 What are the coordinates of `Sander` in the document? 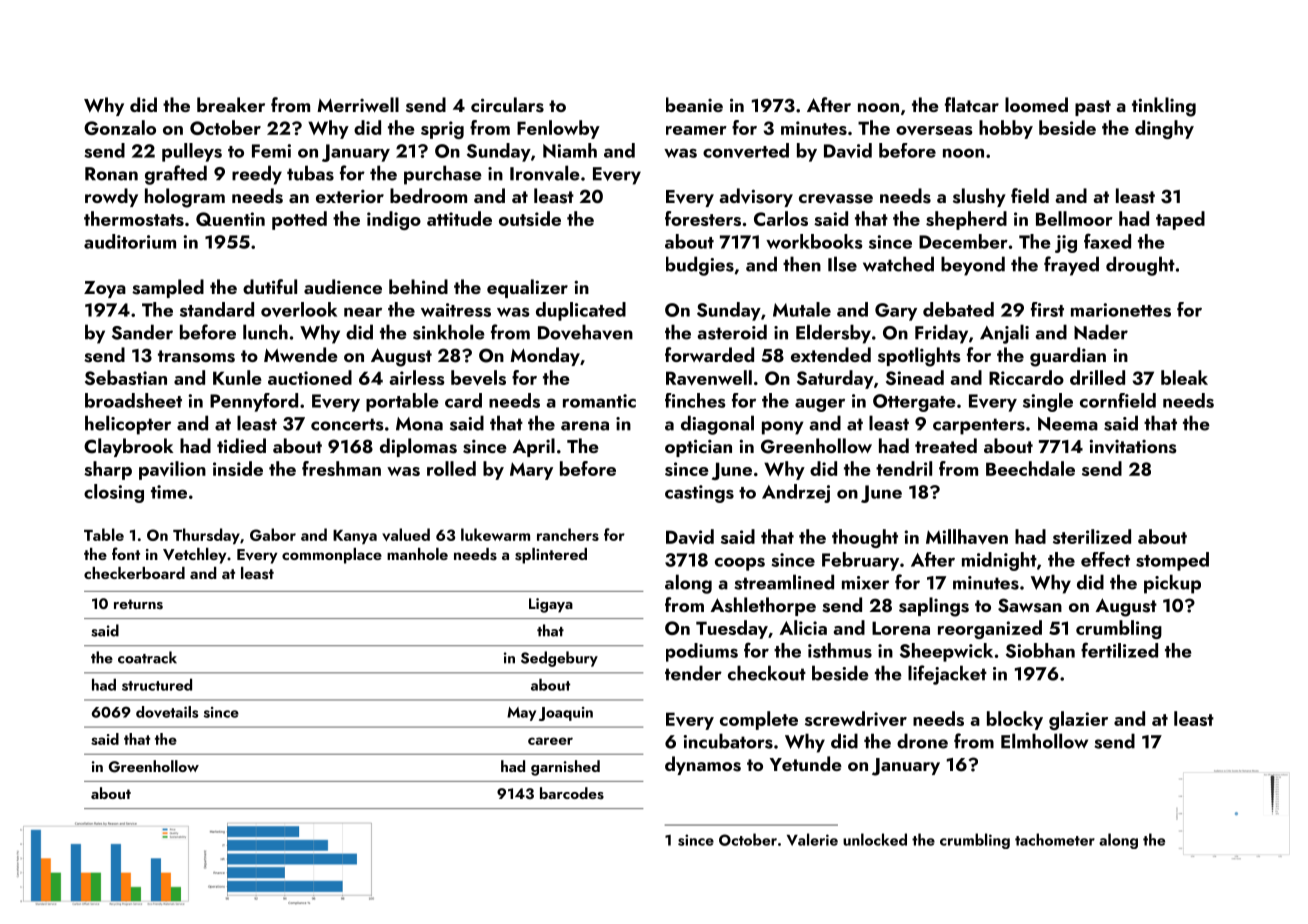 It's located at (142, 332).
